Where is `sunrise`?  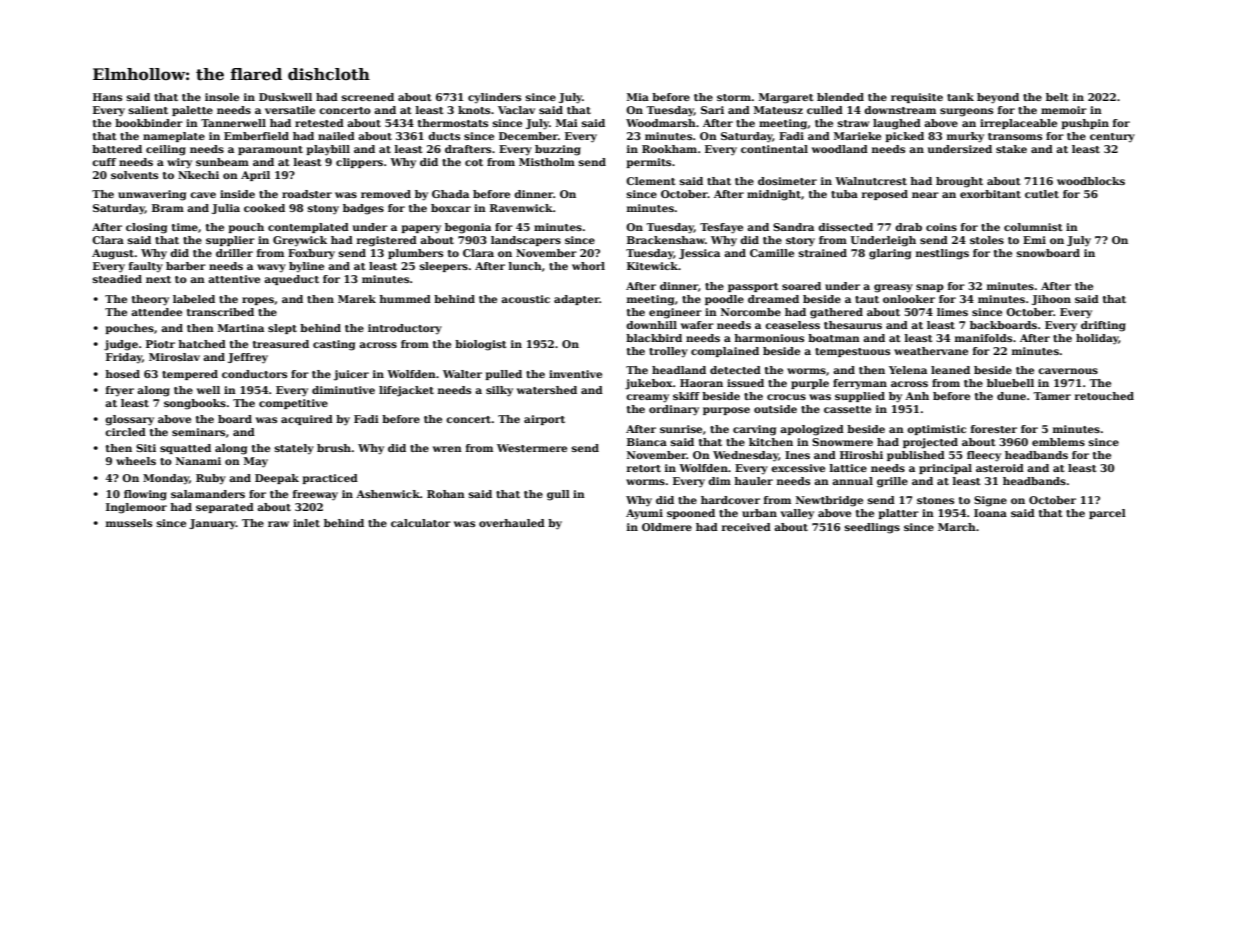
sunrise is located at coordinates (681, 429).
